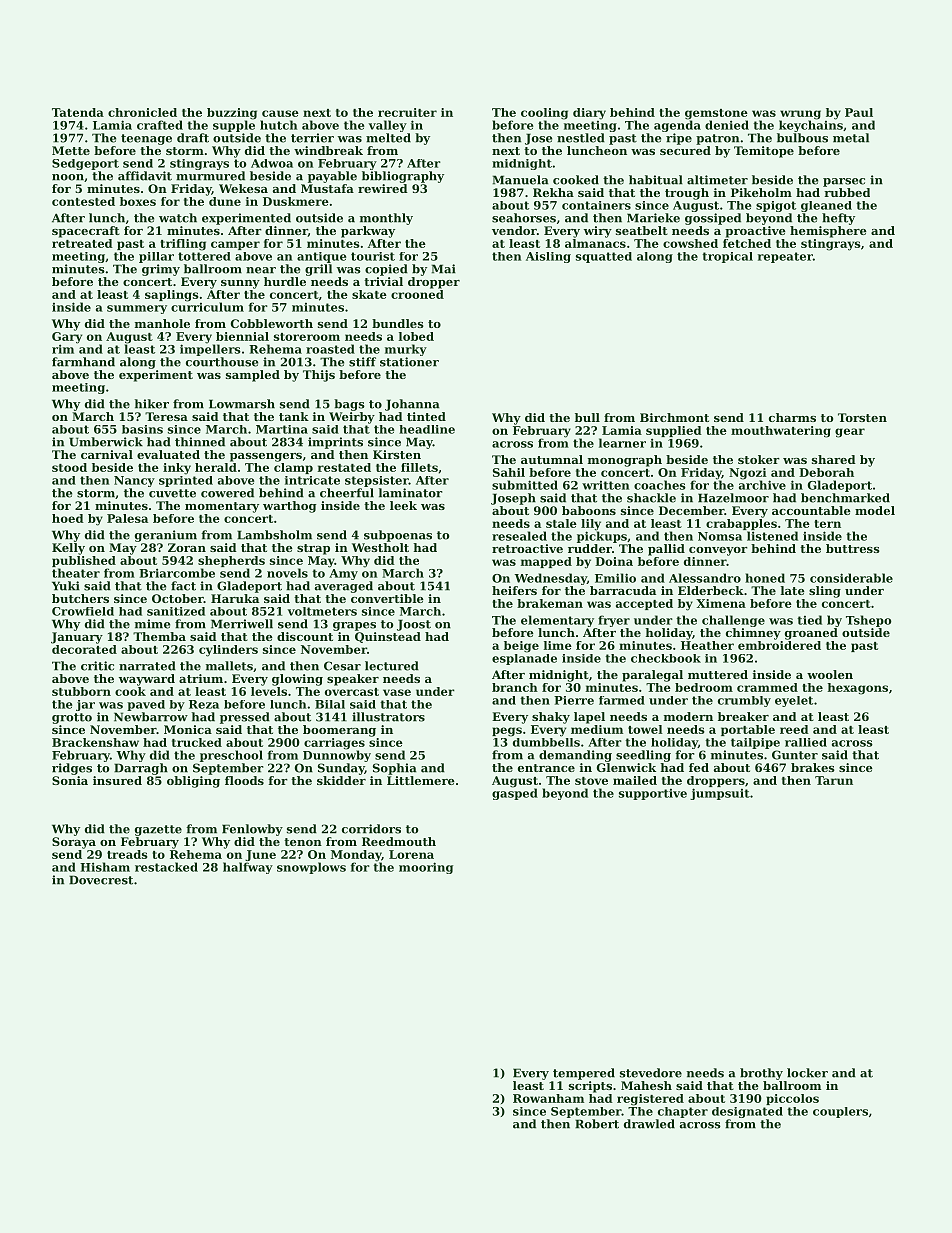 This screenshot has height=1233, width=952. Describe the element at coordinates (792, 1099) in the screenshot. I see `piccolos` at that location.
